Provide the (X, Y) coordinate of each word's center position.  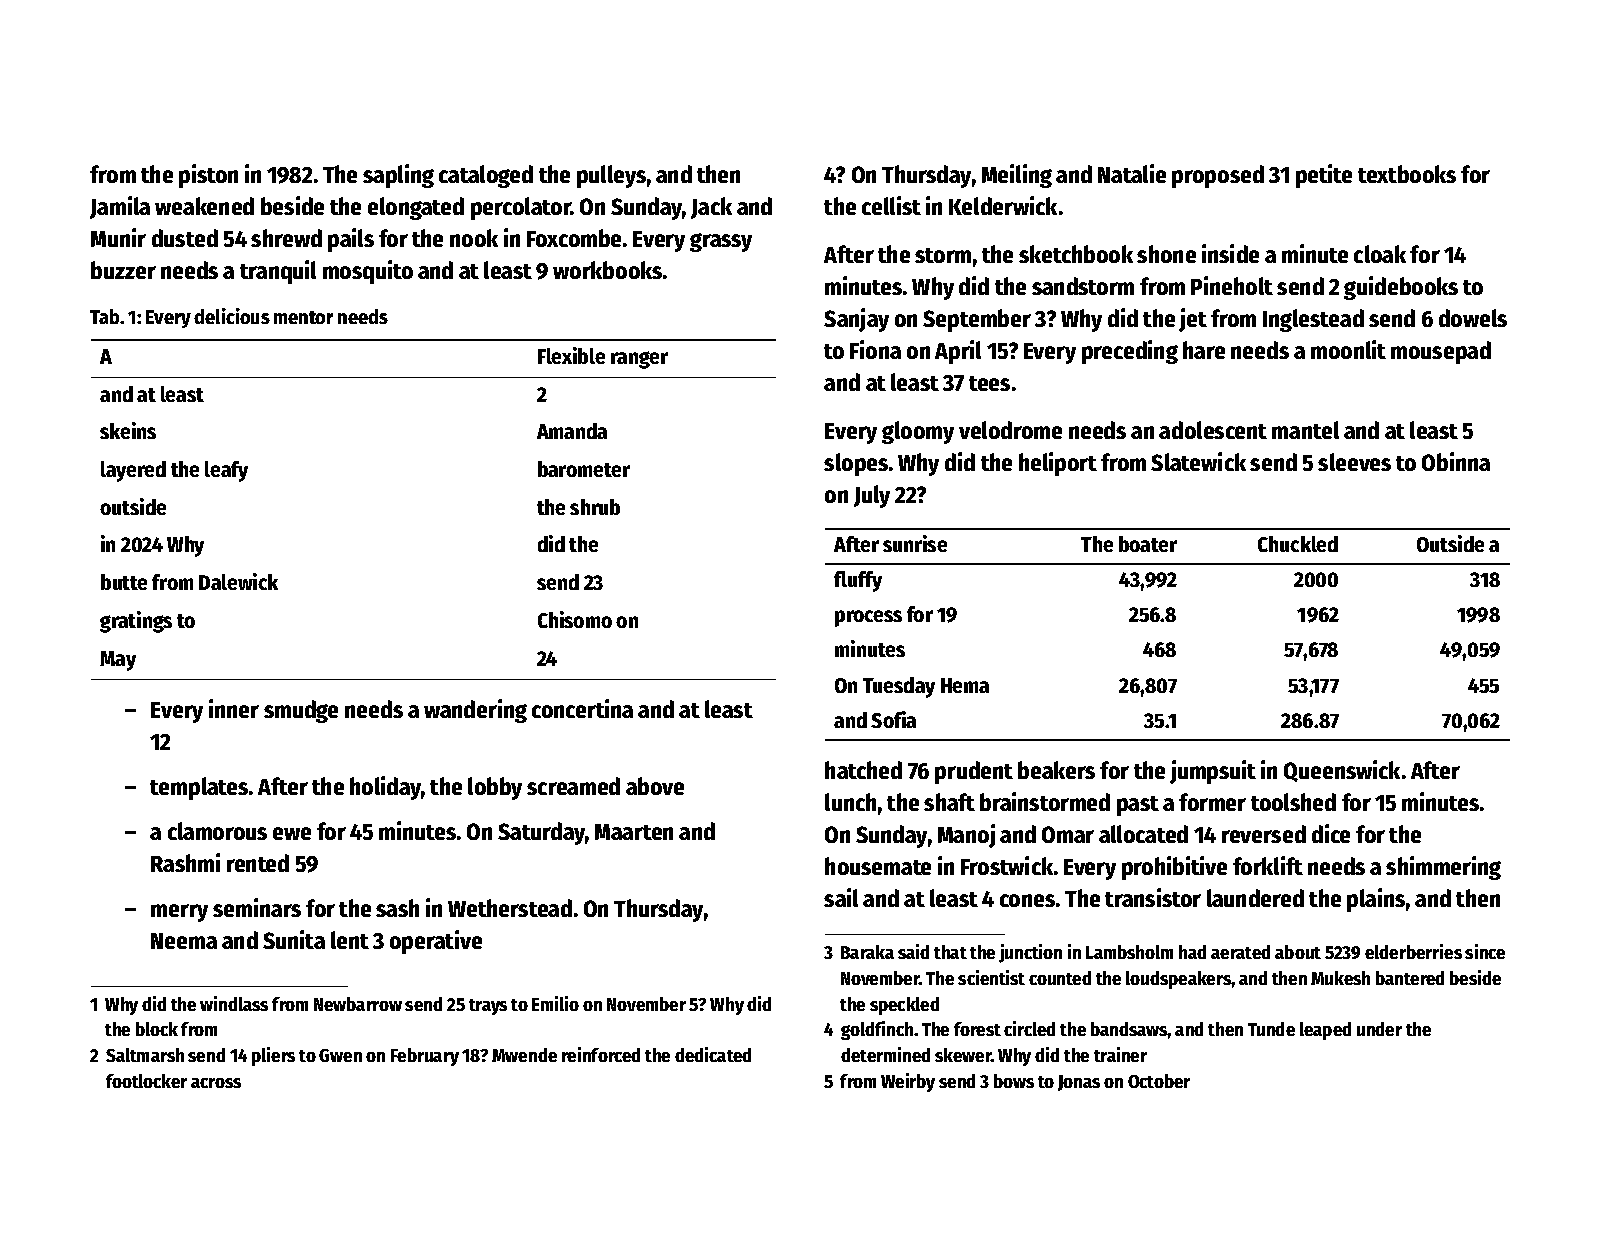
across (216, 1083)
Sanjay (856, 320)
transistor (1153, 897)
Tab (104, 316)
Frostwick (1007, 865)
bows (1014, 1081)
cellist (891, 205)
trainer (1120, 1054)
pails (351, 240)
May (118, 661)
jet (1193, 320)
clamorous (217, 831)
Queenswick (1342, 771)
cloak (1380, 254)
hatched (863, 770)
